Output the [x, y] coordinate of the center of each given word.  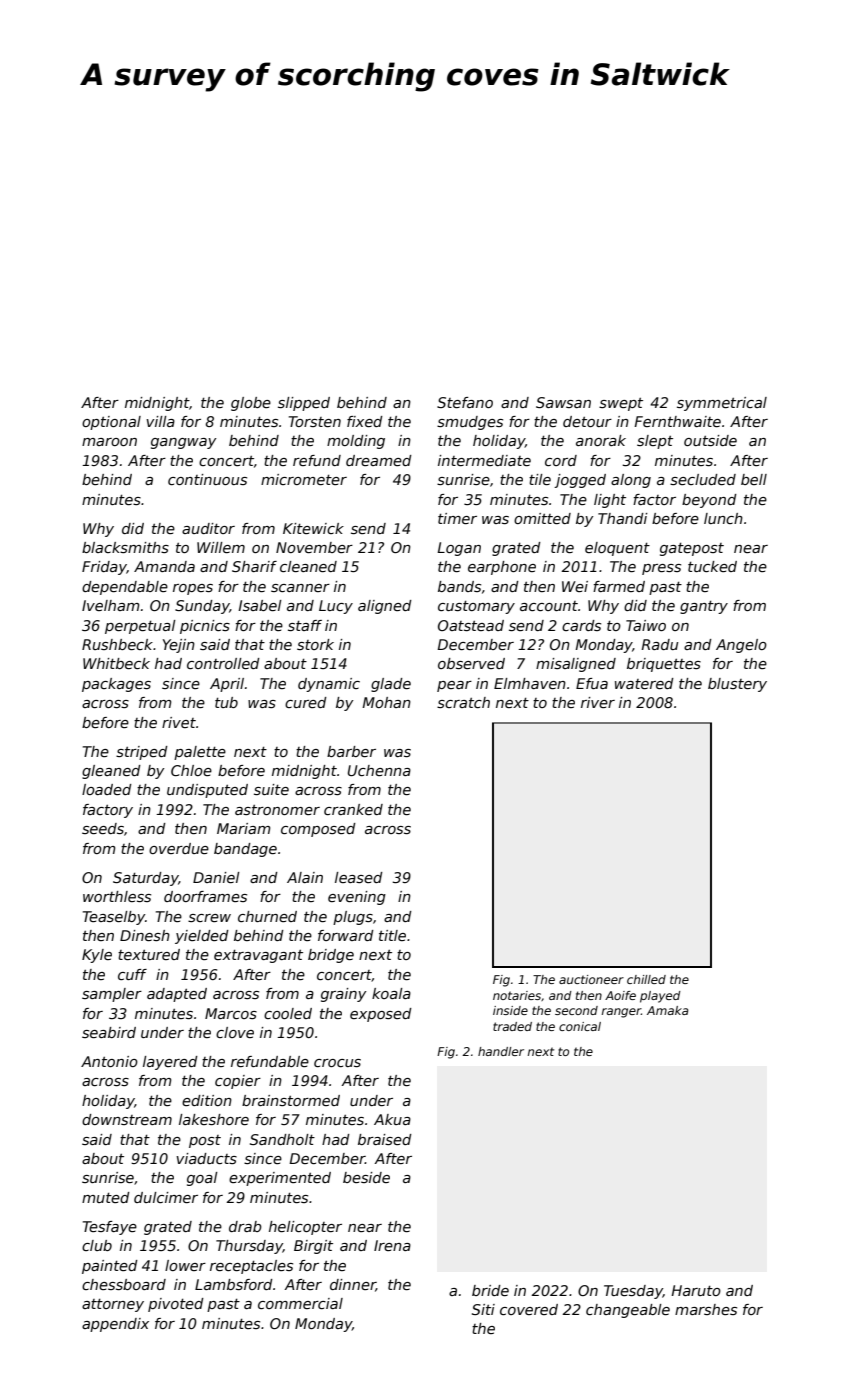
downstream [127, 1119]
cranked [353, 809]
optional [111, 423]
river [598, 702]
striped [142, 753]
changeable [628, 1311]
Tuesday [633, 1292]
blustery [737, 685]
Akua [392, 1119]
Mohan [386, 702]
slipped [304, 404]
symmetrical [722, 404]
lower [185, 1265]
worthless [117, 896]
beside [366, 1177]
